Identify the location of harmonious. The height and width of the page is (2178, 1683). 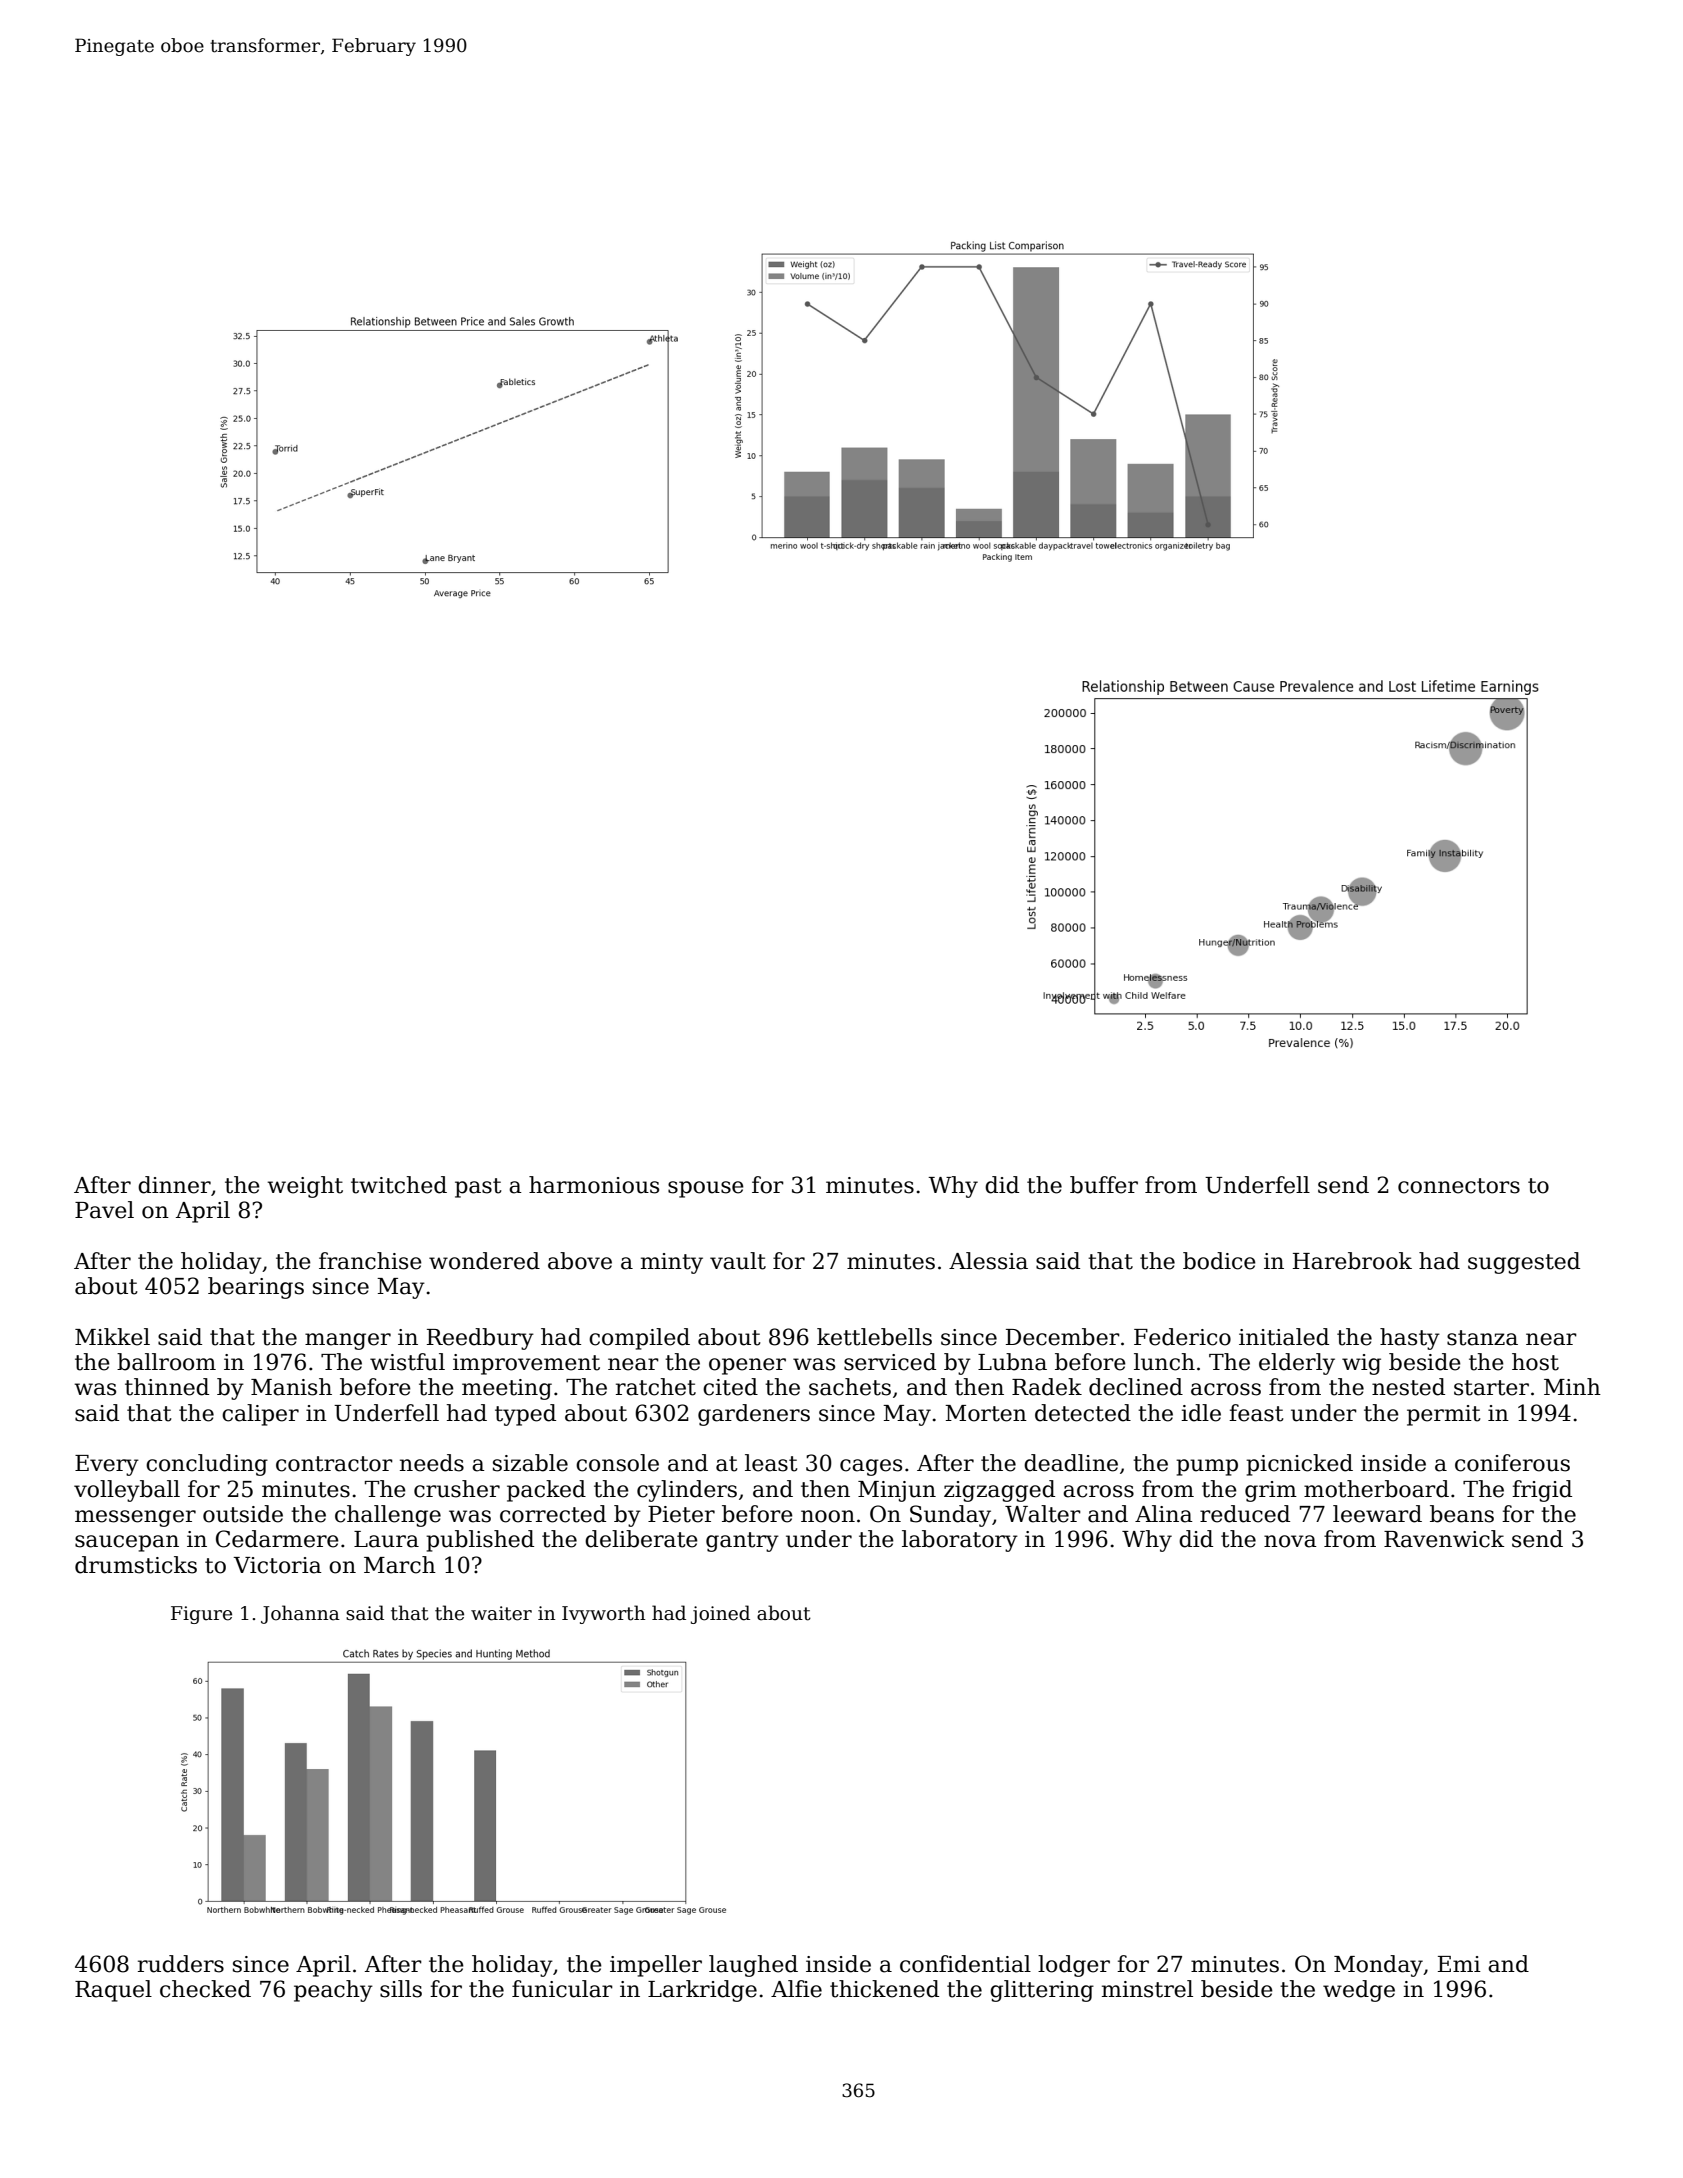
(594, 1185).
